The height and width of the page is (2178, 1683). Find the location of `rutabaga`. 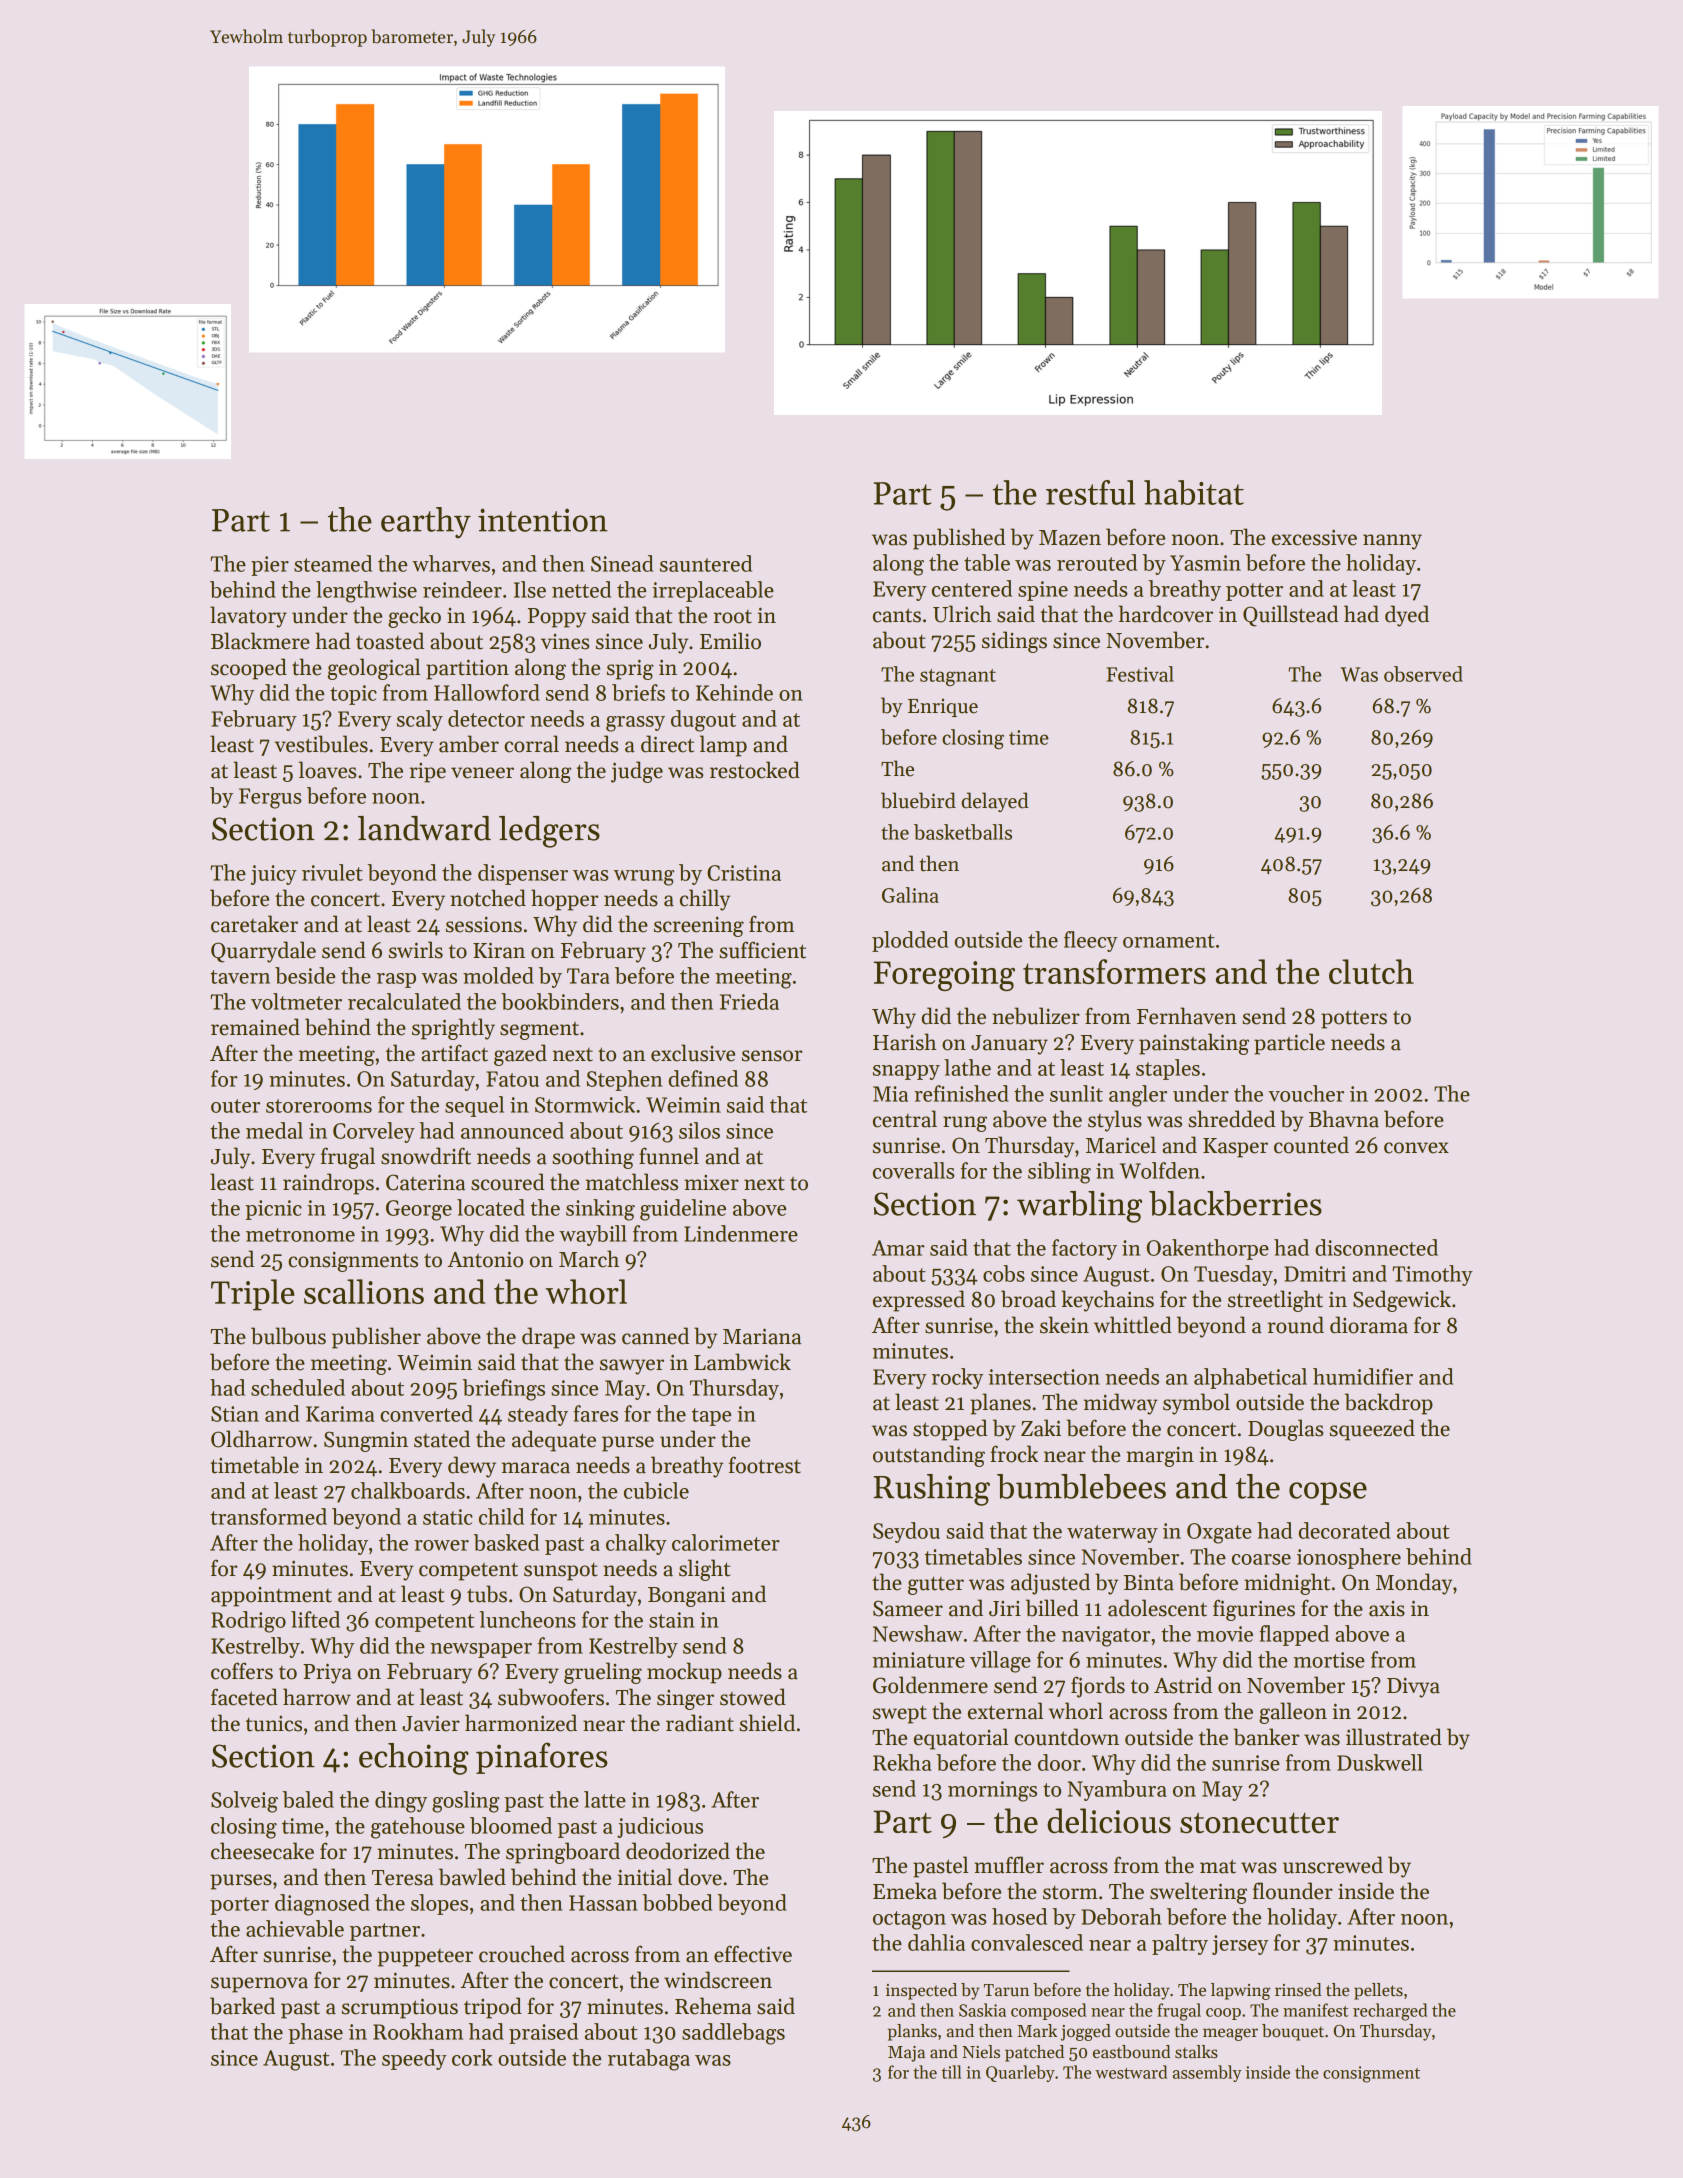

rutabaga is located at coordinates (649, 2060).
